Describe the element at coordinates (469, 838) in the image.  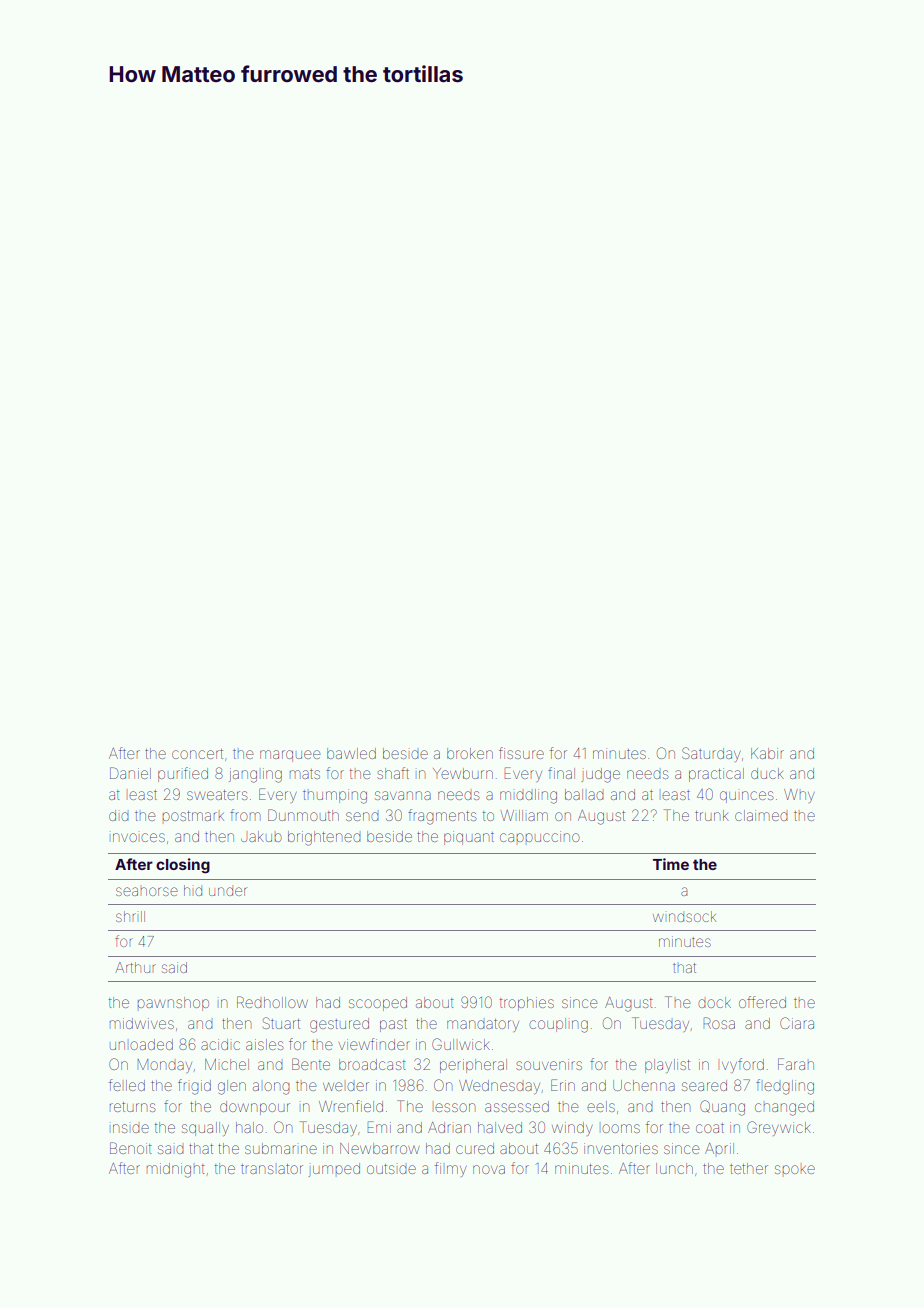
I see `piquant` at that location.
